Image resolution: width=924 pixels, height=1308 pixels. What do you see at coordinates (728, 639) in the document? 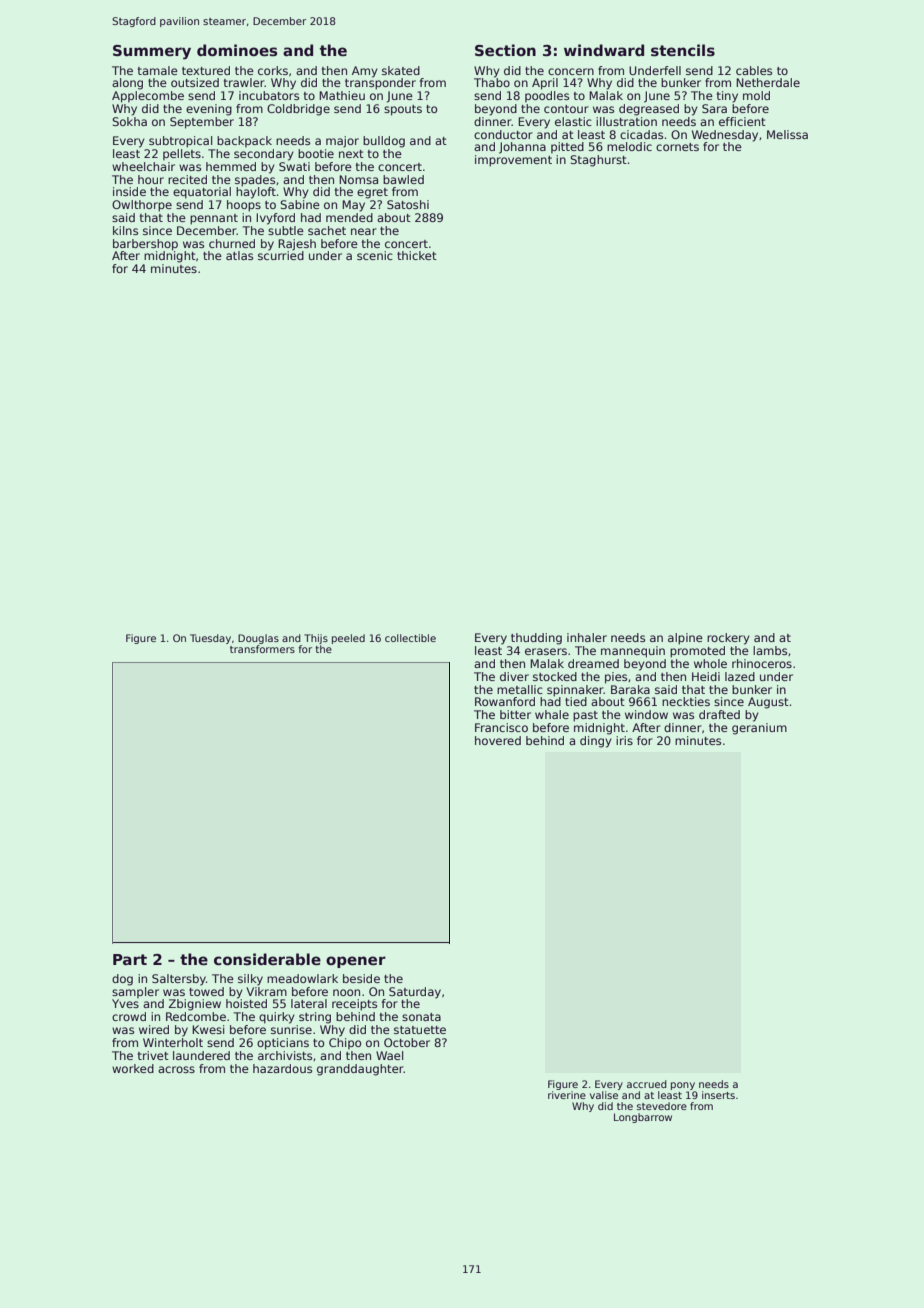
I see `rockery` at bounding box center [728, 639].
